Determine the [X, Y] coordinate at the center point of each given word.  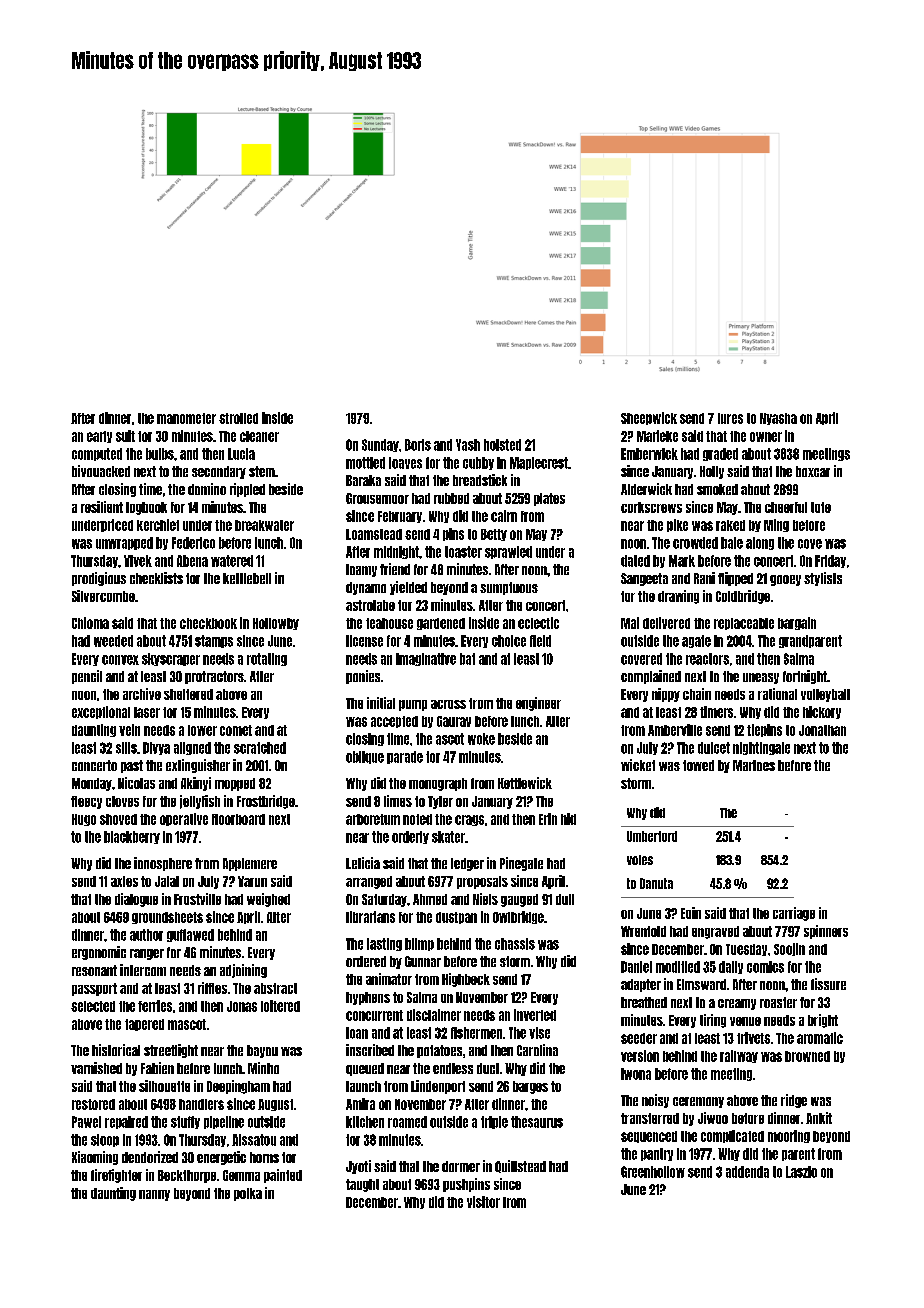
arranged [369, 882]
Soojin [789, 949]
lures [730, 418]
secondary [219, 472]
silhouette [164, 1086]
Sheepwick [649, 418]
